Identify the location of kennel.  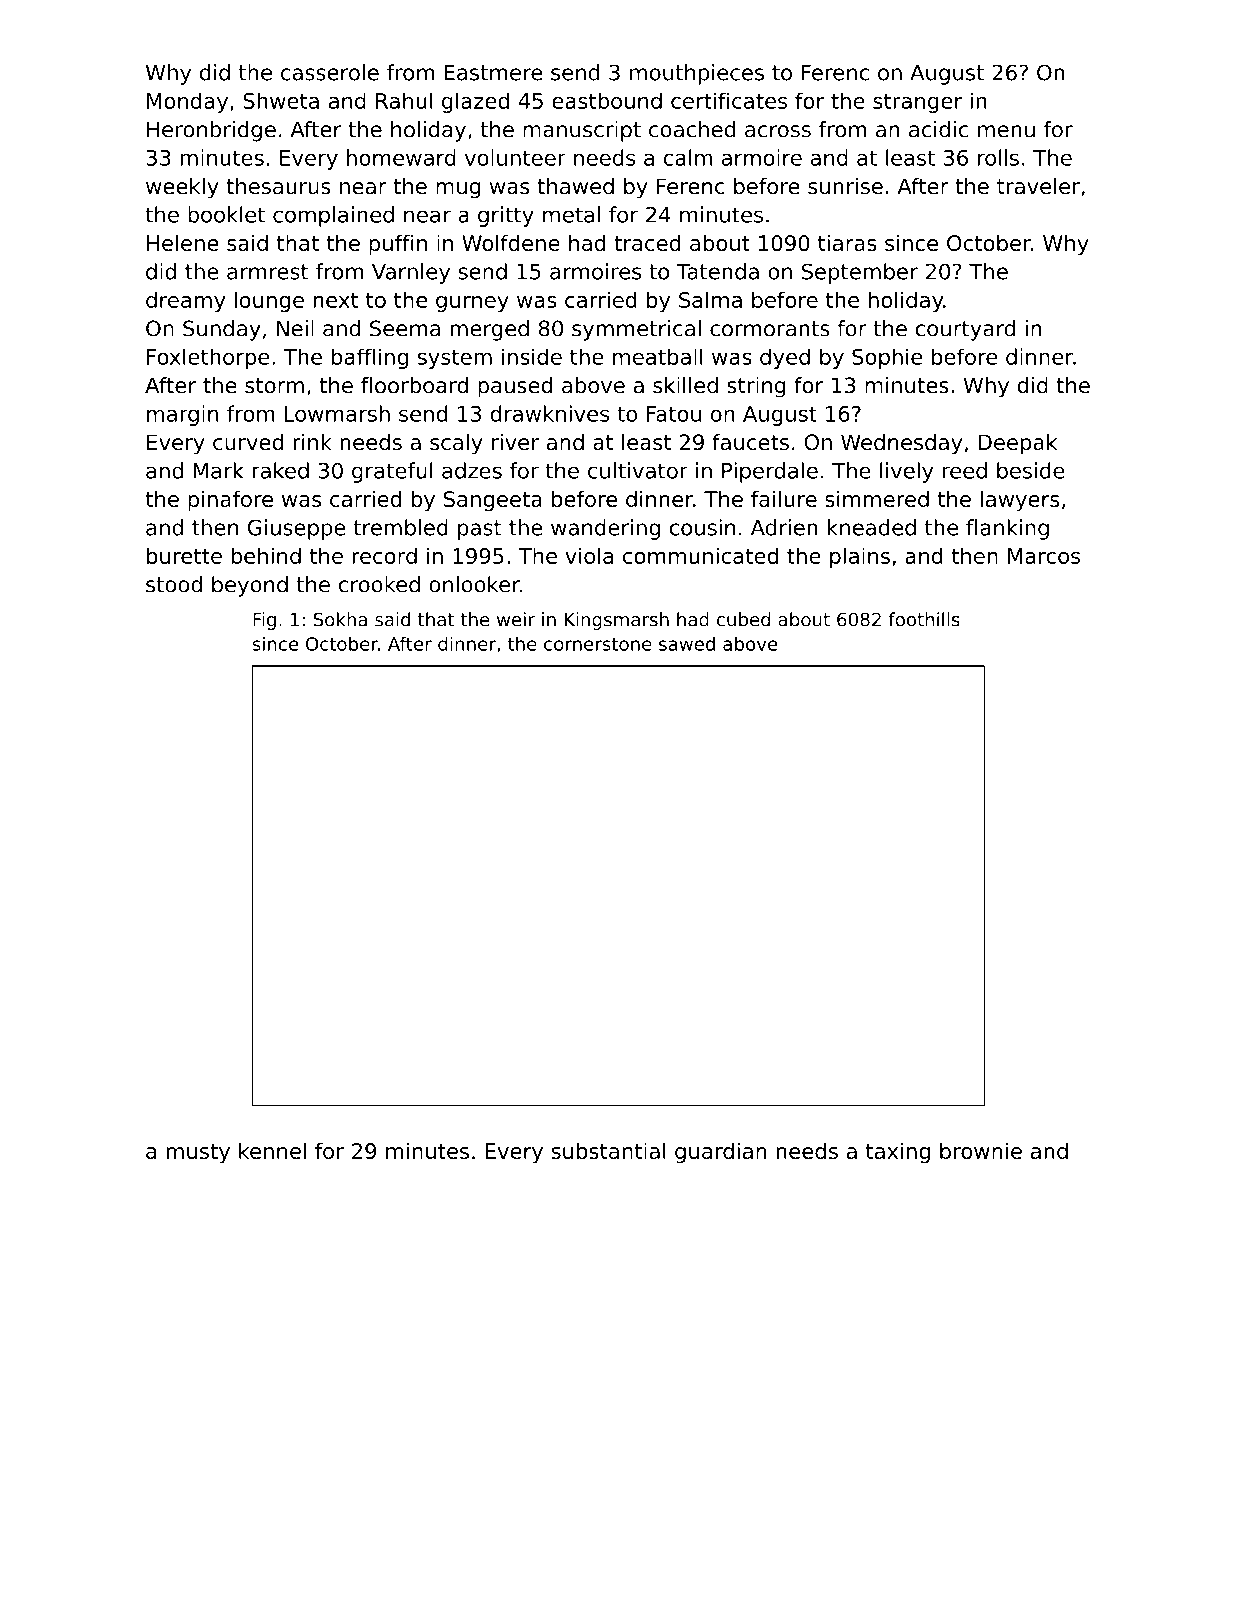
(272, 1150).
